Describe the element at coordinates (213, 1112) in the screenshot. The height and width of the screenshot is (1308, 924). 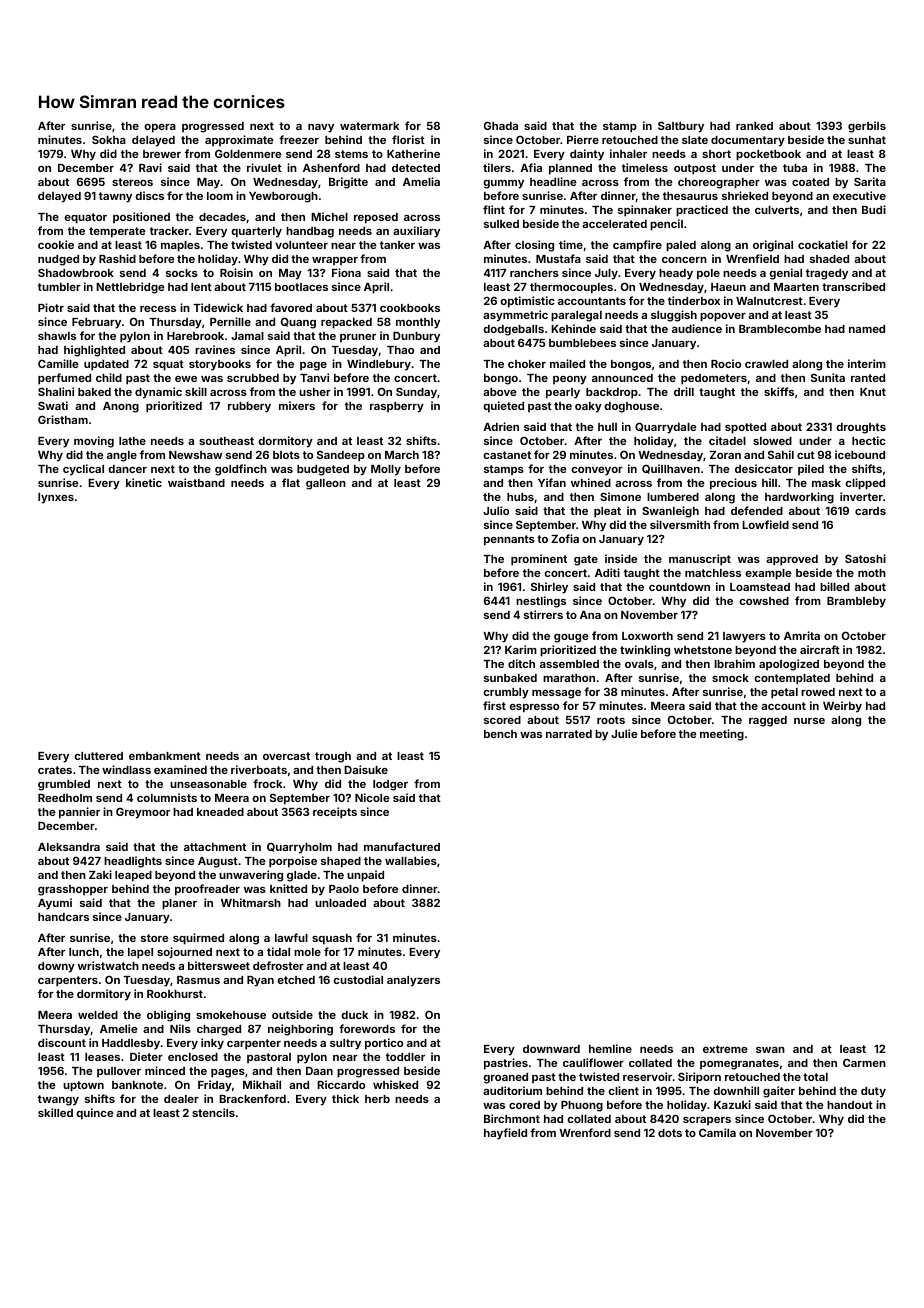
I see `stencils` at that location.
